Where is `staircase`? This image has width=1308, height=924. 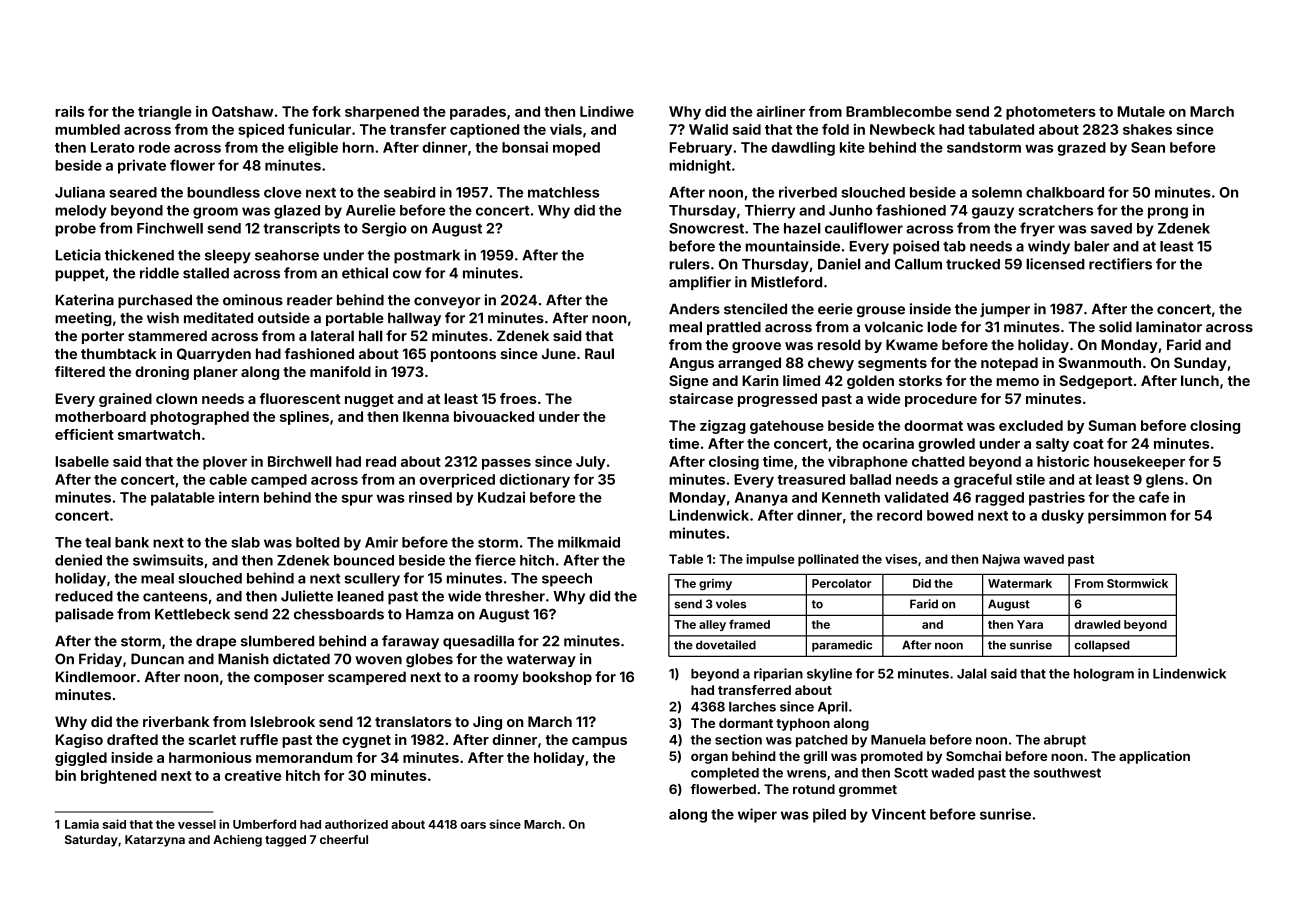 staircase is located at coordinates (701, 398).
